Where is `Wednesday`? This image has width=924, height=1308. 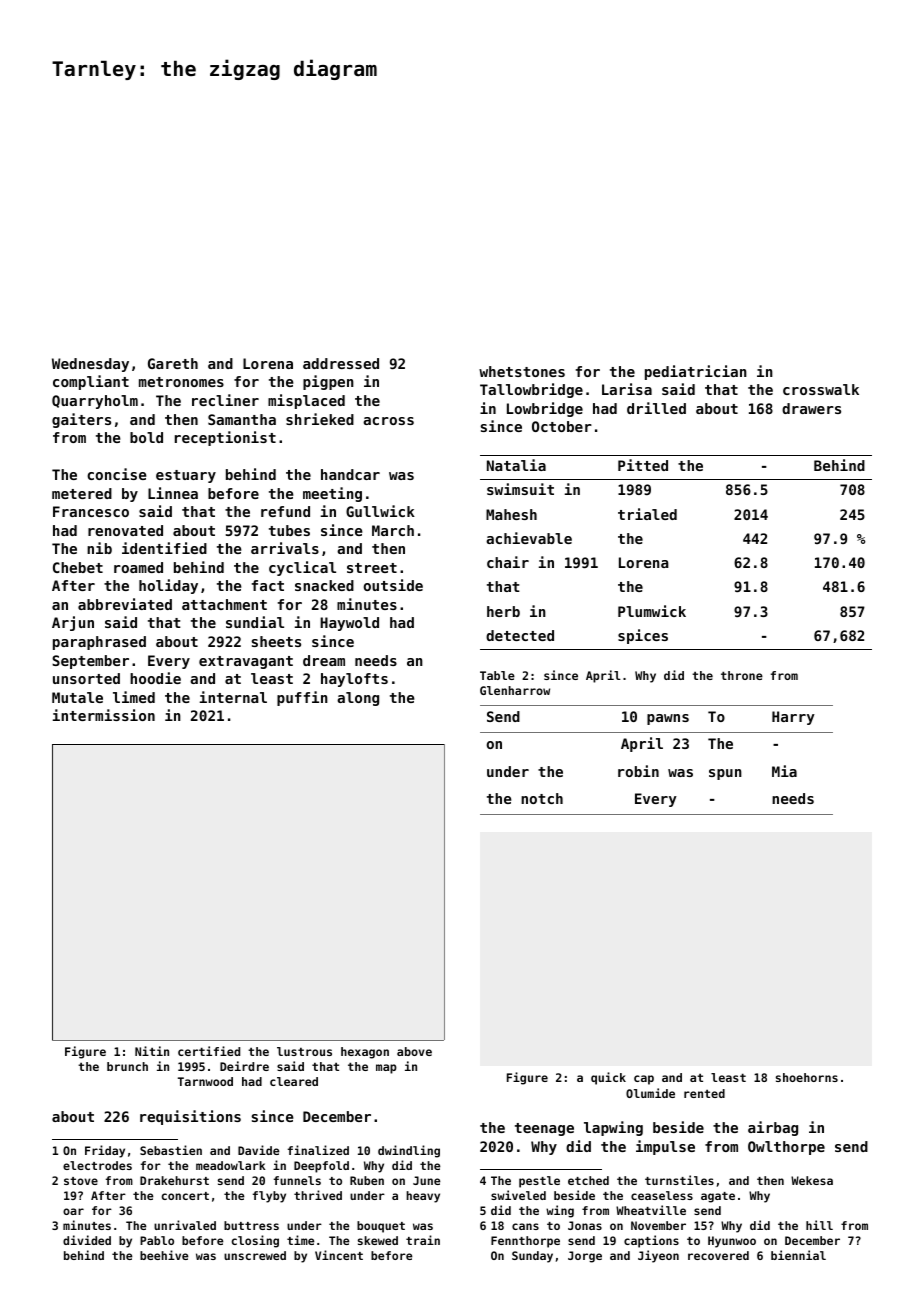
Wednesday is located at coordinates (90, 365).
